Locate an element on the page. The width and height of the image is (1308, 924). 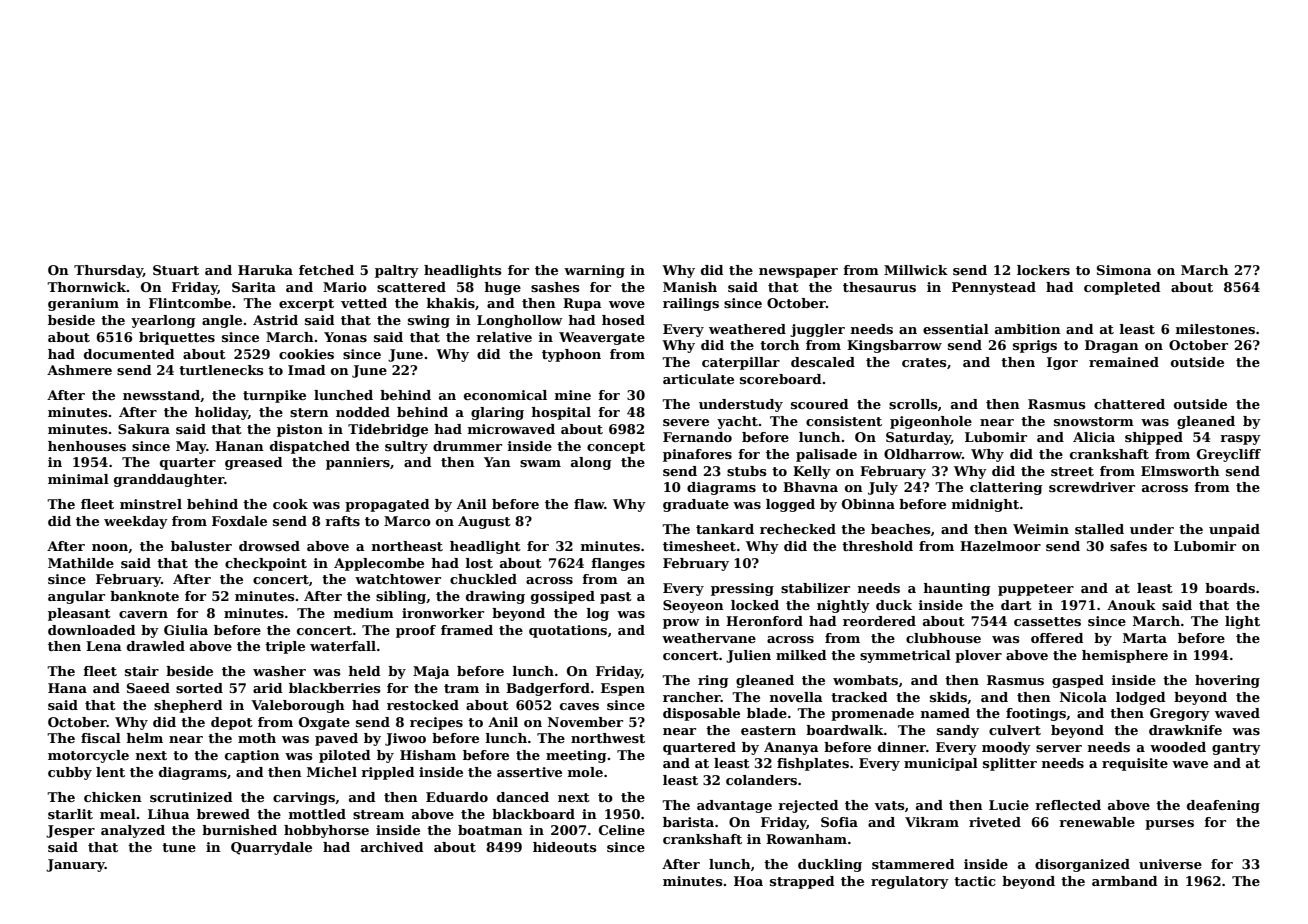
server is located at coordinates (1059, 748).
